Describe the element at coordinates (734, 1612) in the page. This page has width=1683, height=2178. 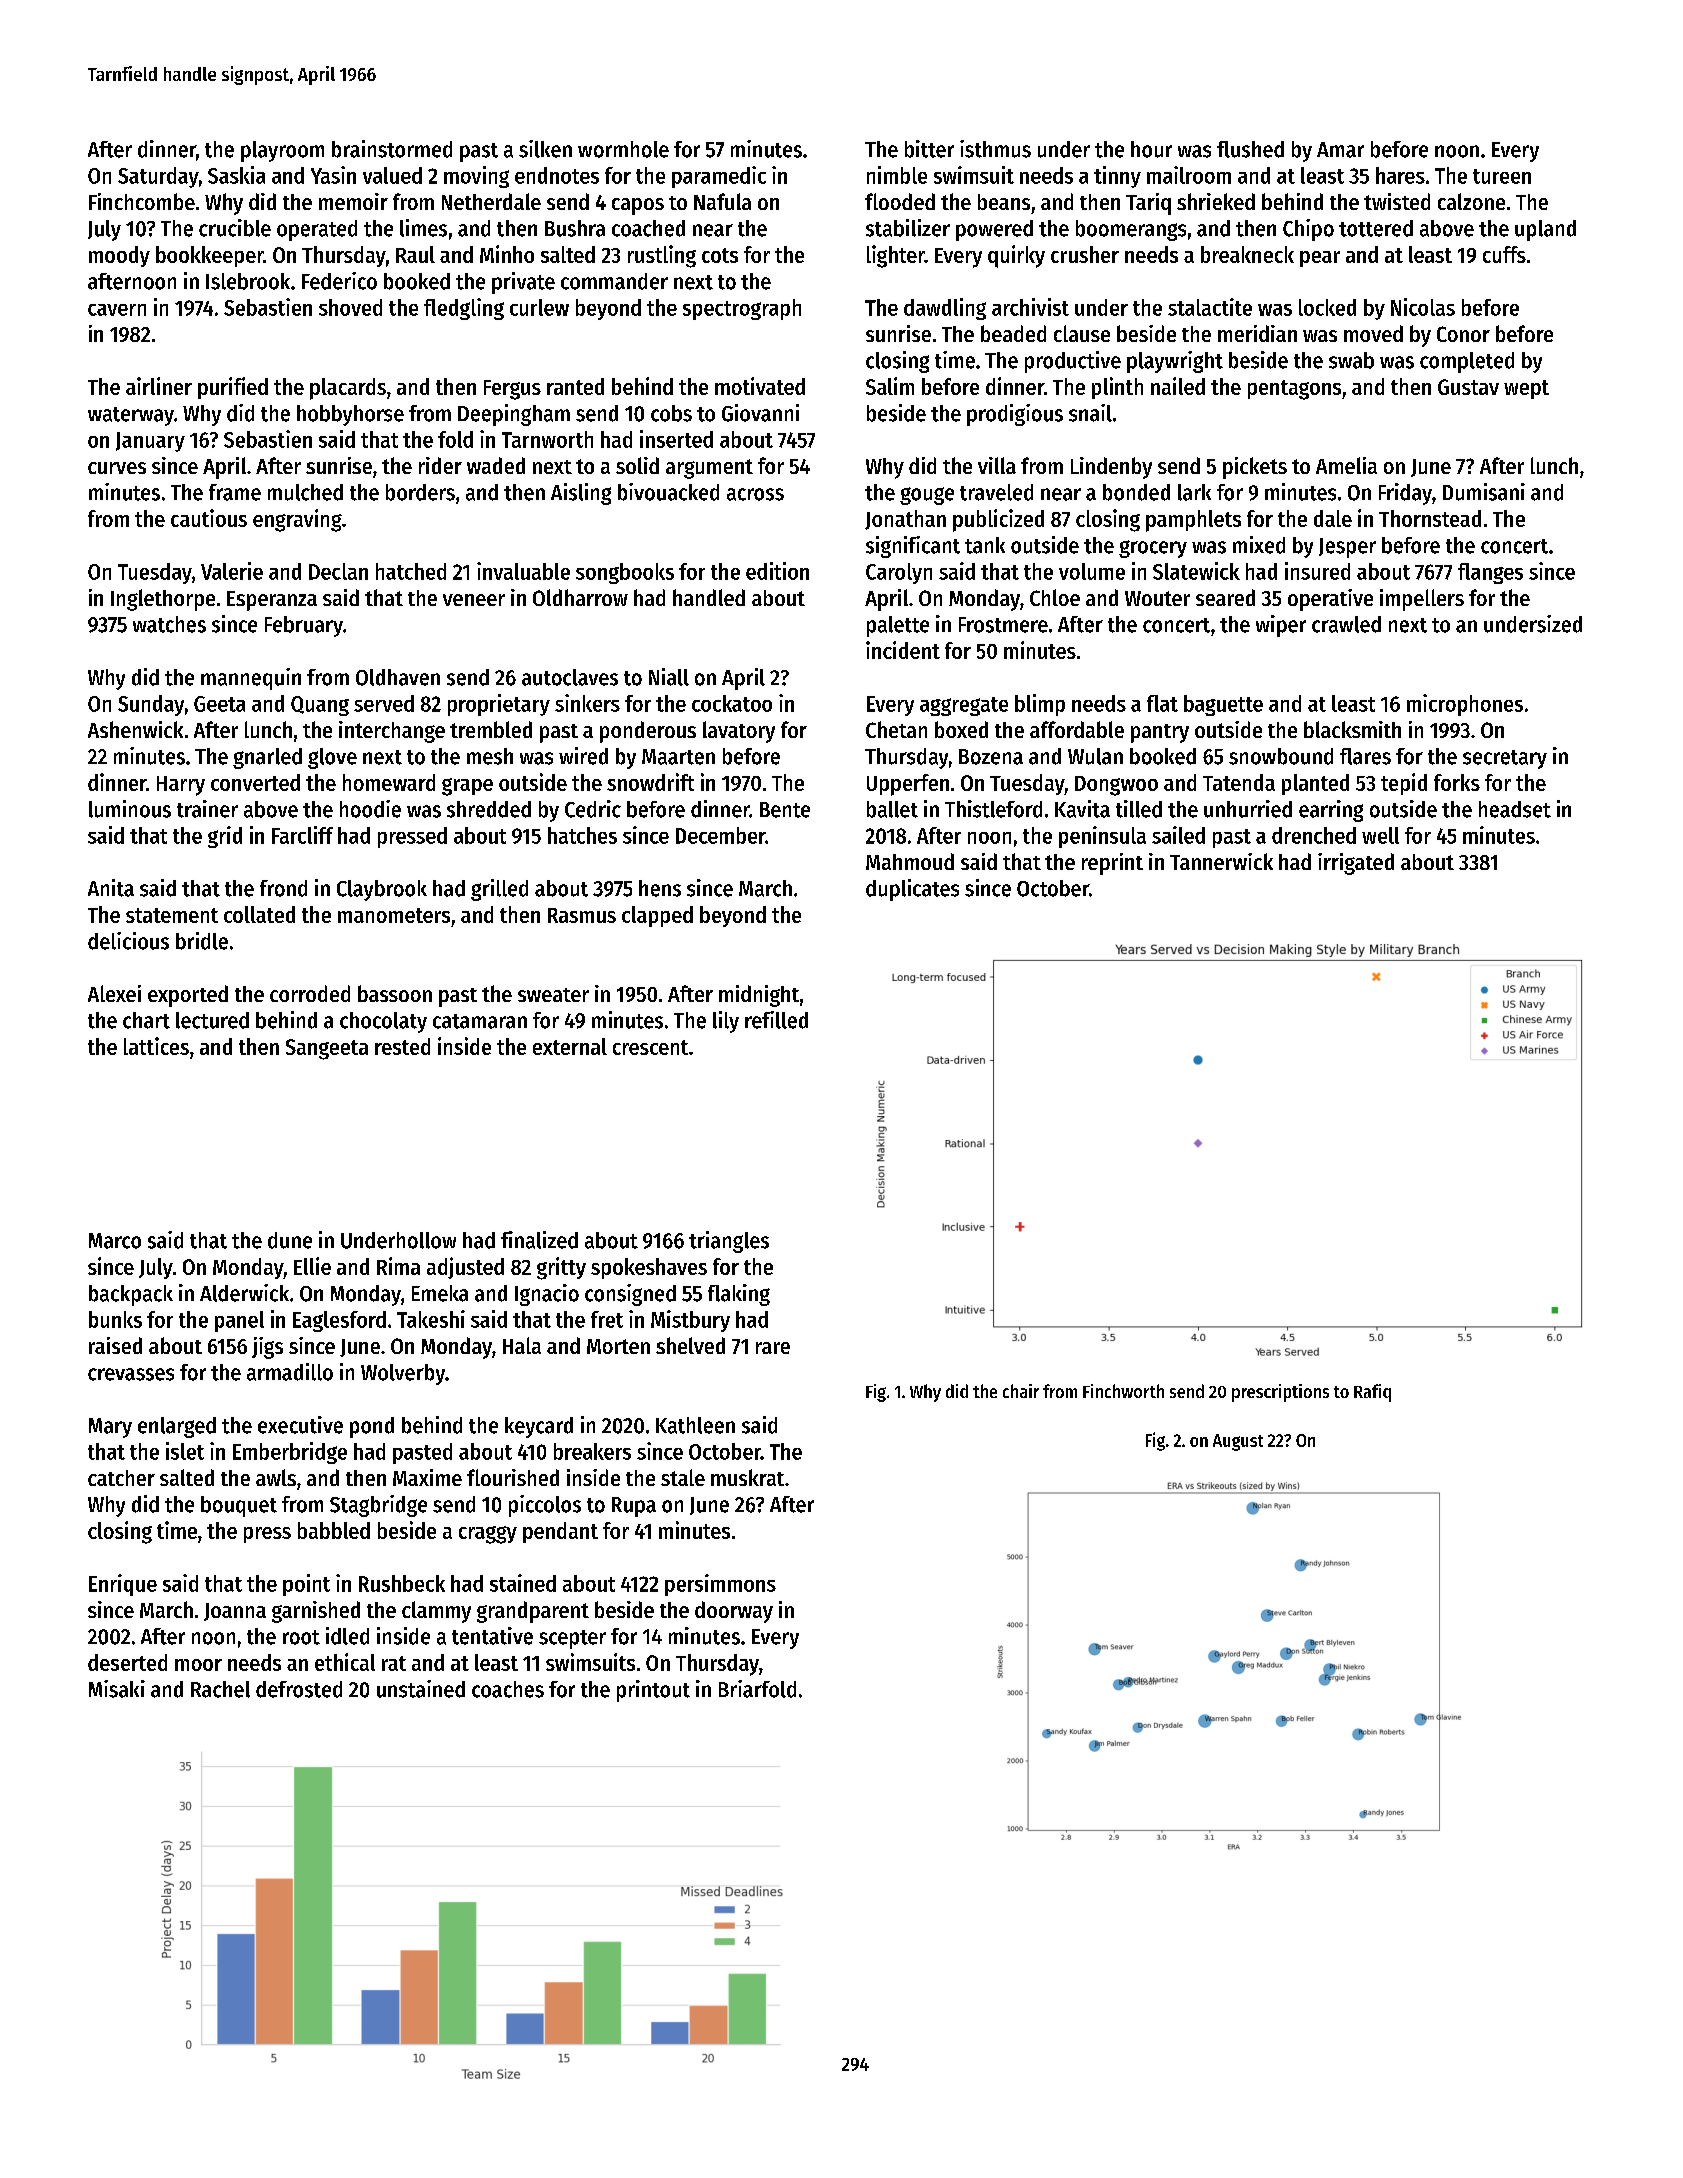
I see `doorway` at that location.
